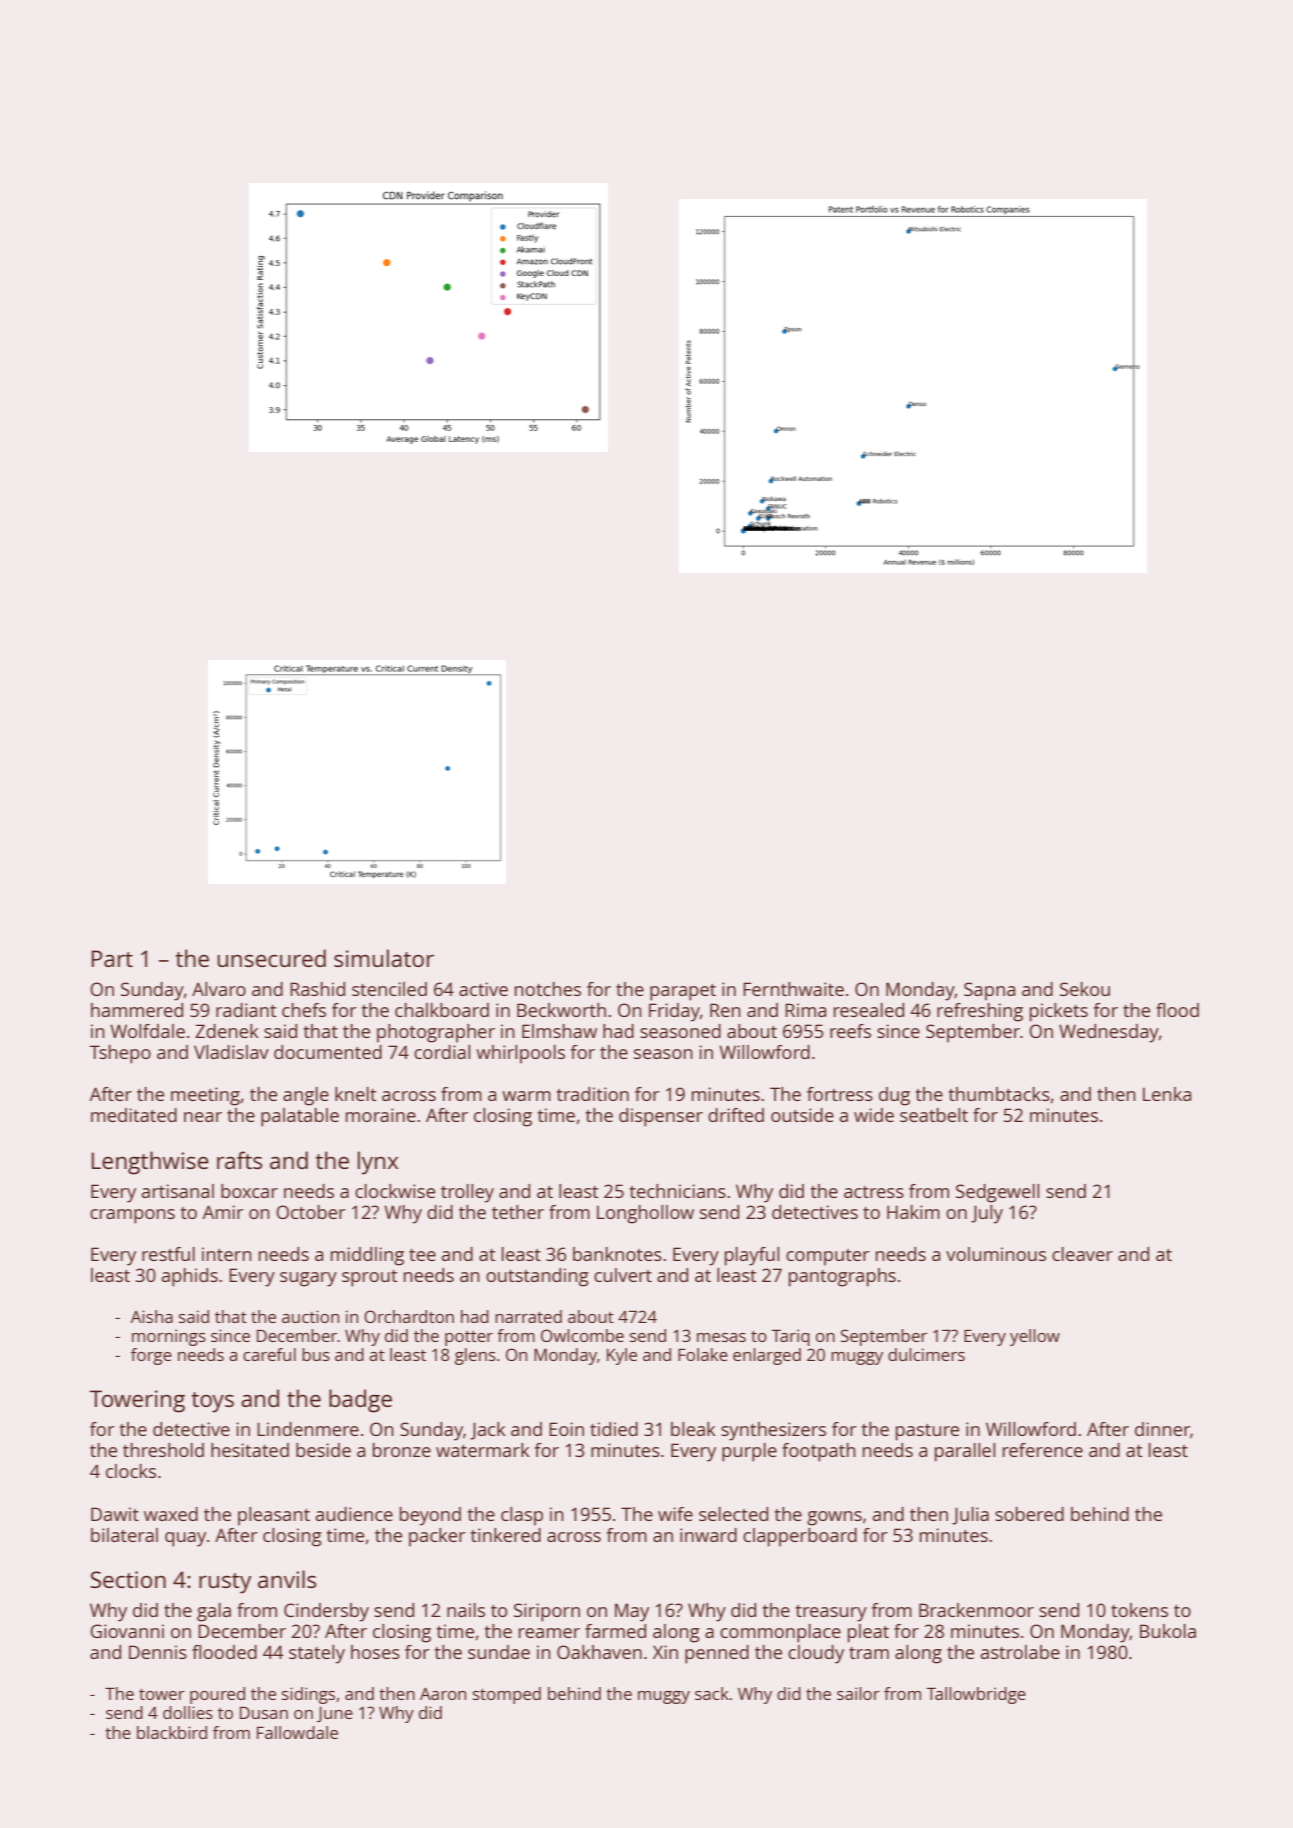  I want to click on stomped, so click(507, 1695).
